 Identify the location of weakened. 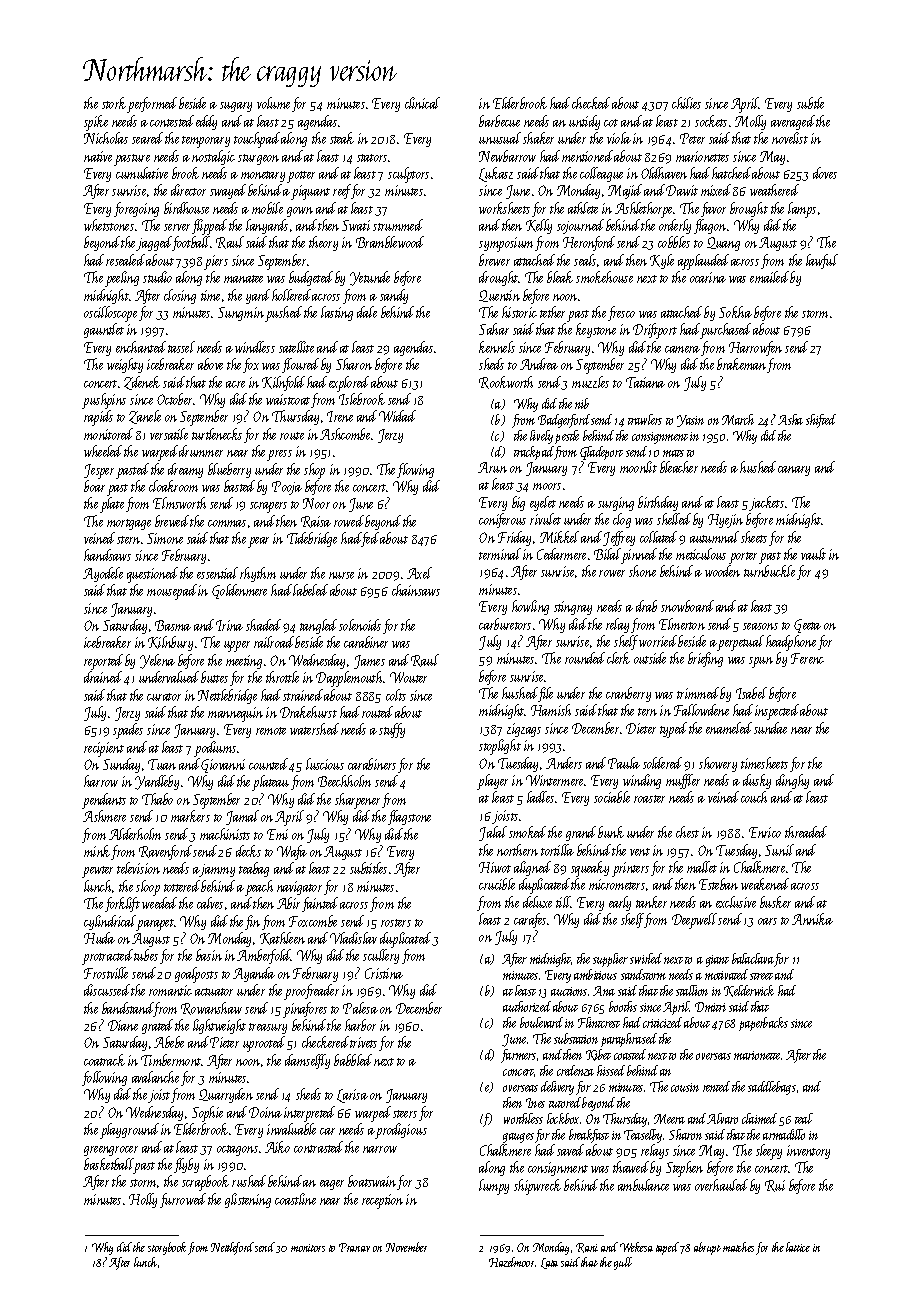
(765, 884).
